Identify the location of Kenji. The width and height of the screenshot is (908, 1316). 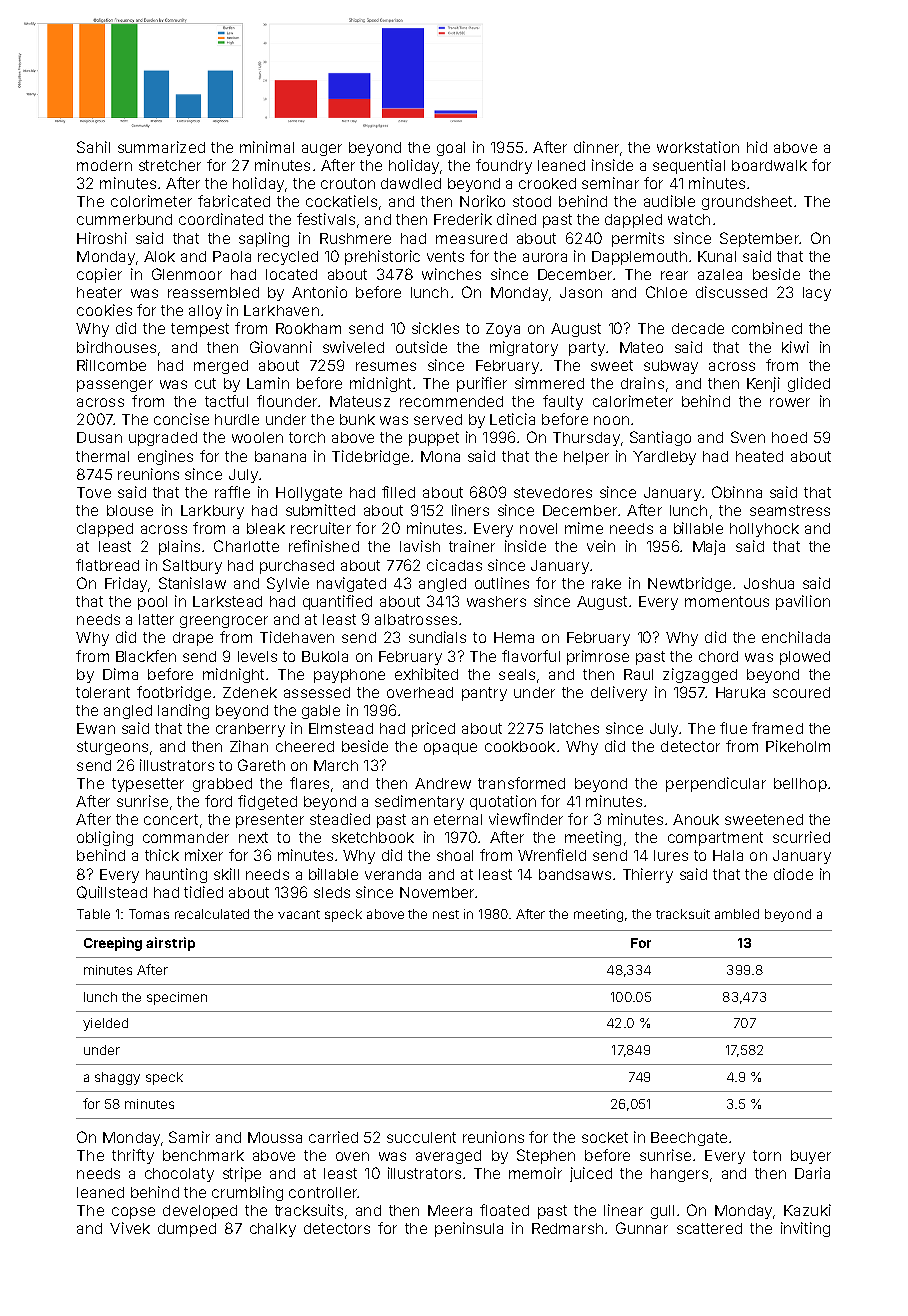
(763, 384).
